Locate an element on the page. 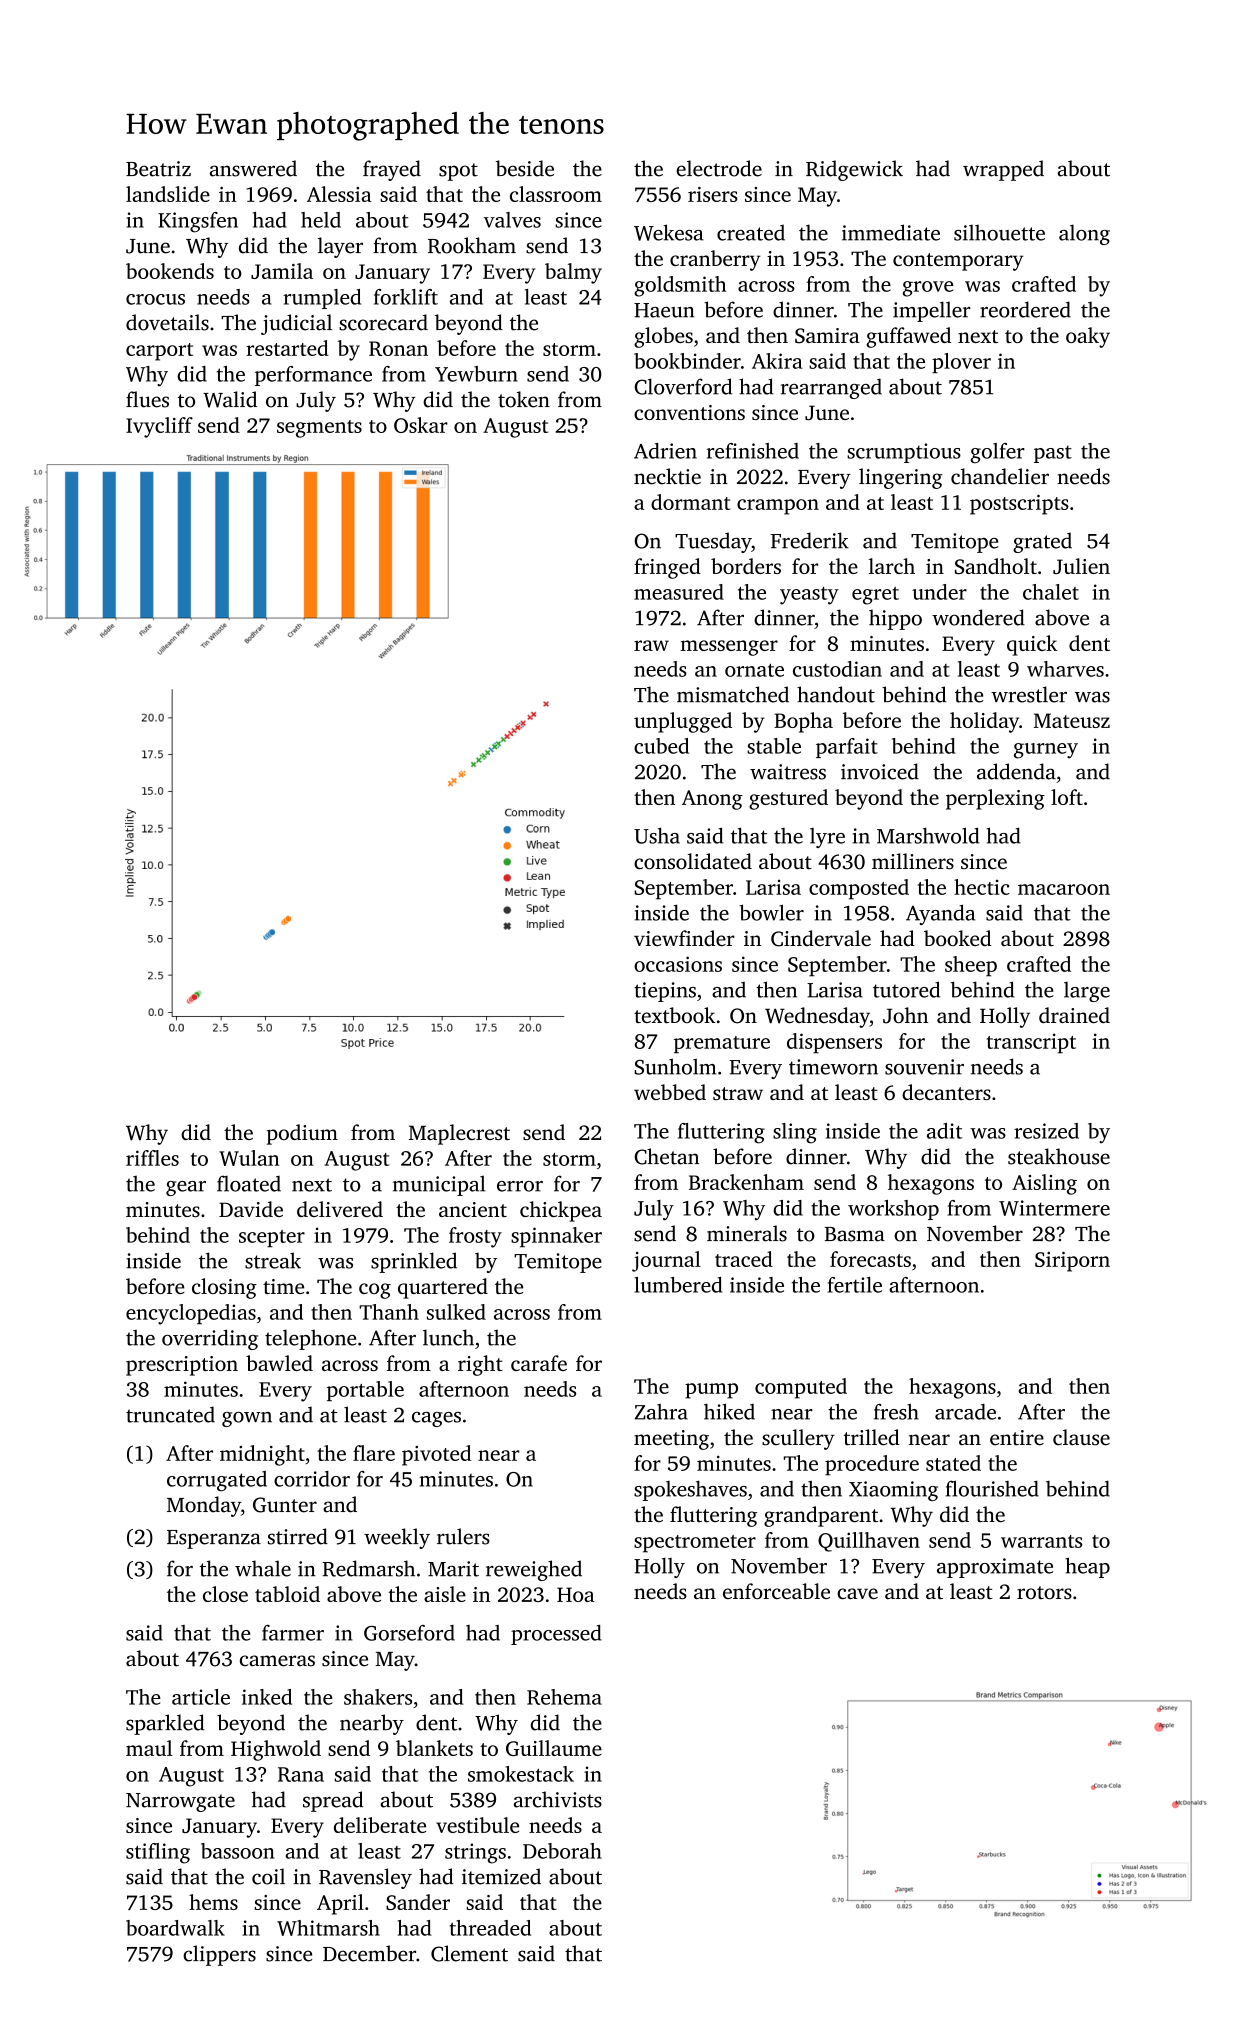 This image has height=2036, width=1236. Wekesa is located at coordinates (669, 232).
